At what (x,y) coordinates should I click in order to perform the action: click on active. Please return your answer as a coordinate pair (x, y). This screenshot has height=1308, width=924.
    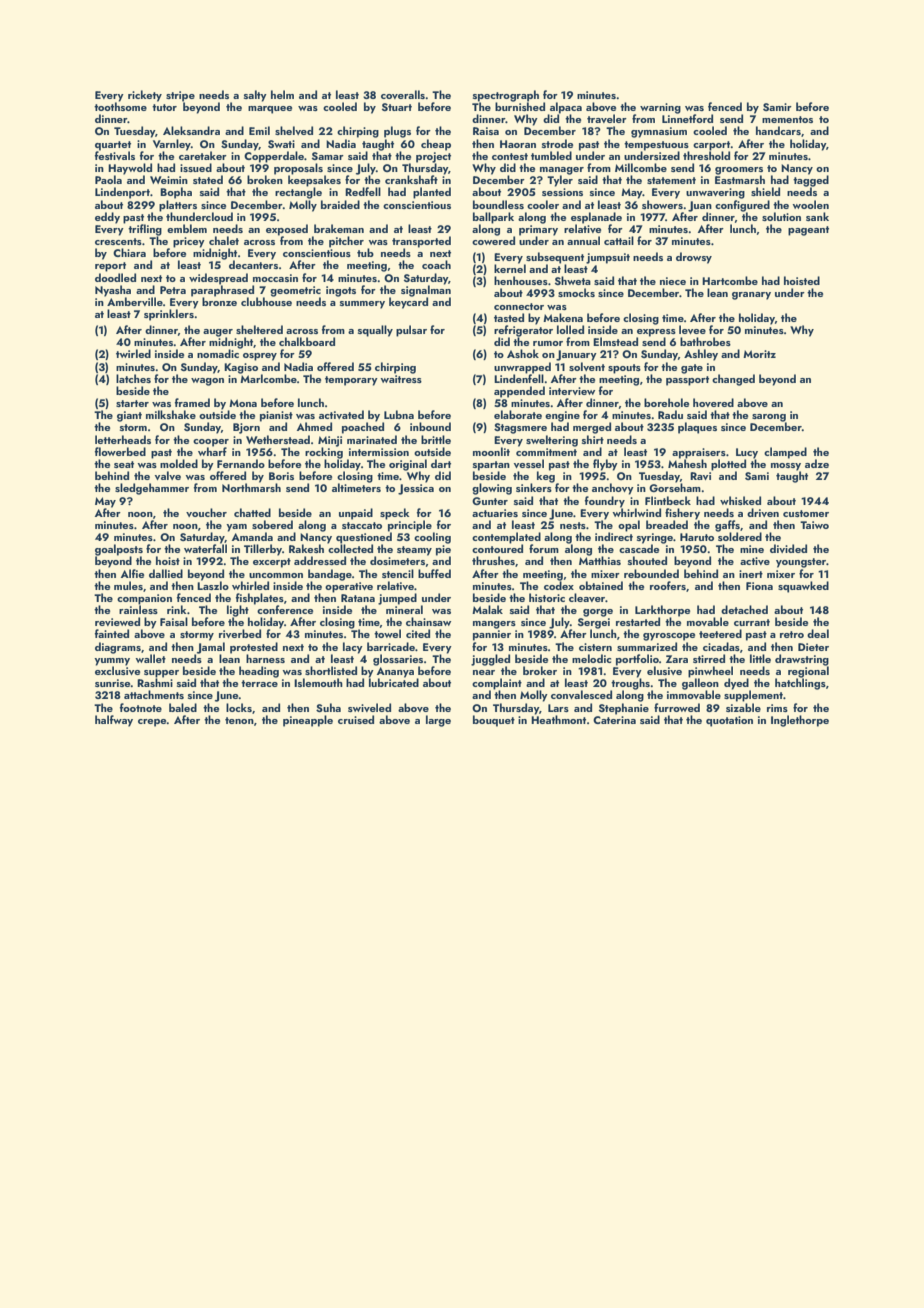
    Looking at the image, I should click on (755, 561).
